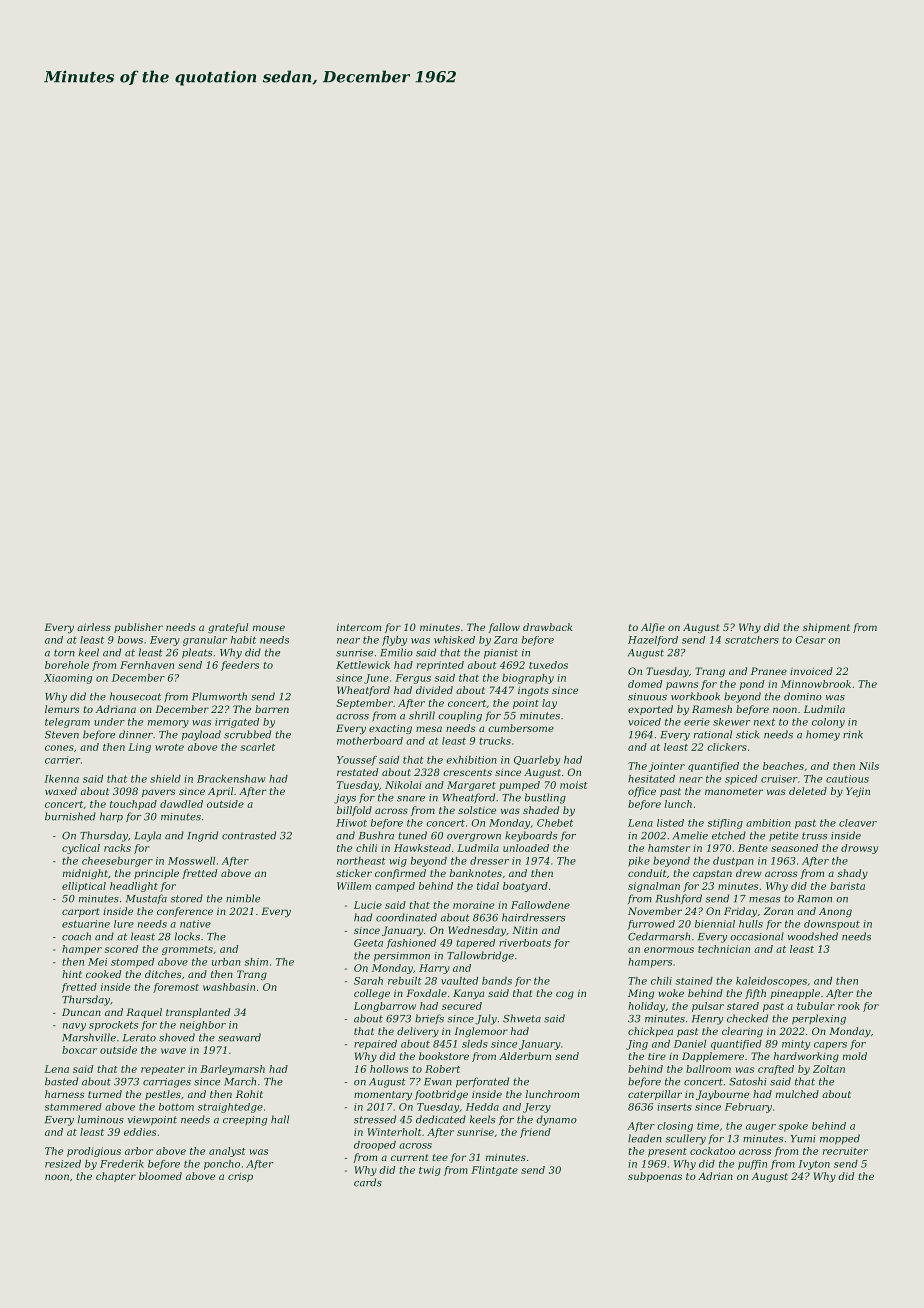 Image resolution: width=924 pixels, height=1308 pixels. Describe the element at coordinates (438, 1082) in the document. I see `Ewan` at that location.
